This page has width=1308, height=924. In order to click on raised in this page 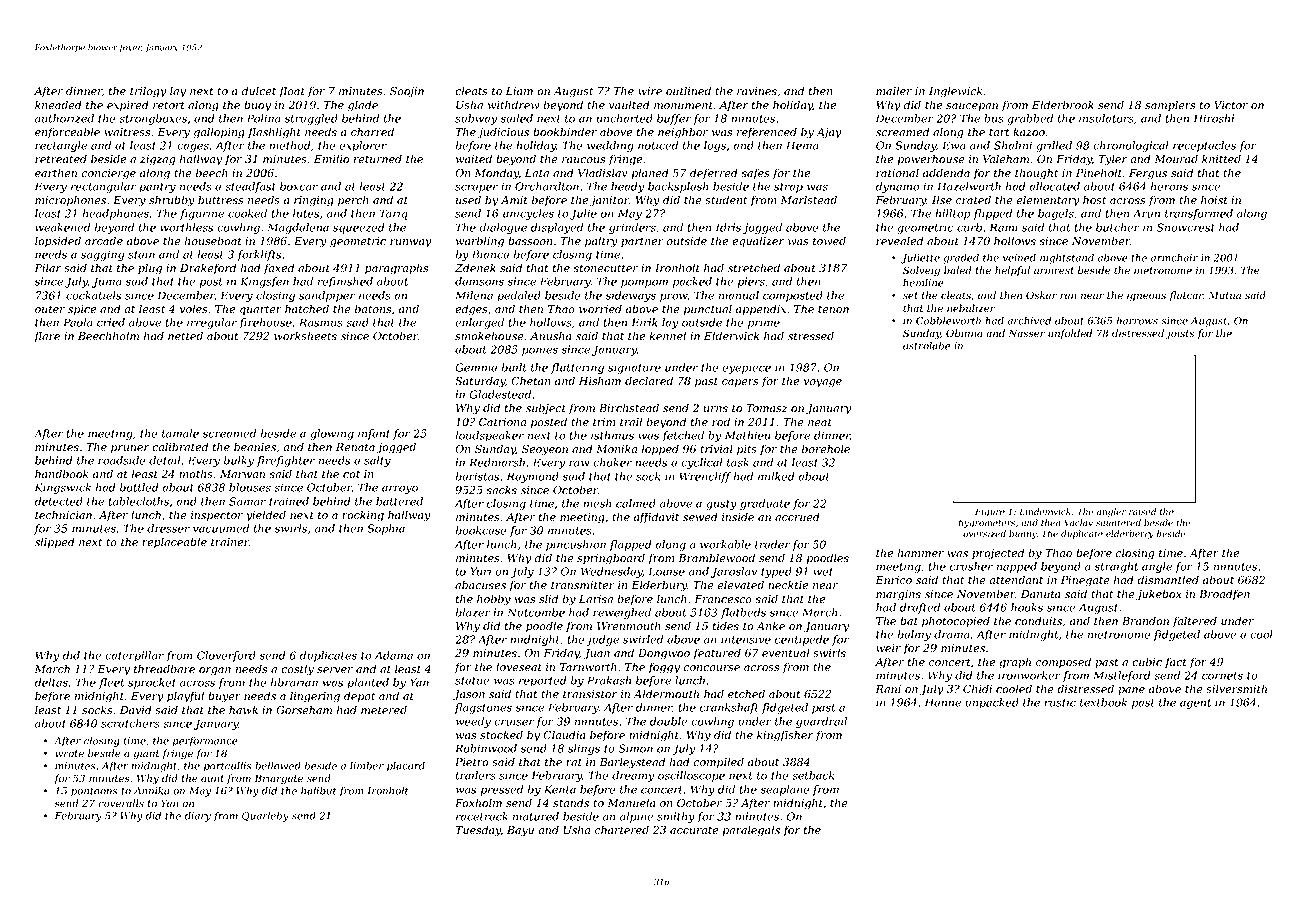, I will do `click(1142, 511)`.
